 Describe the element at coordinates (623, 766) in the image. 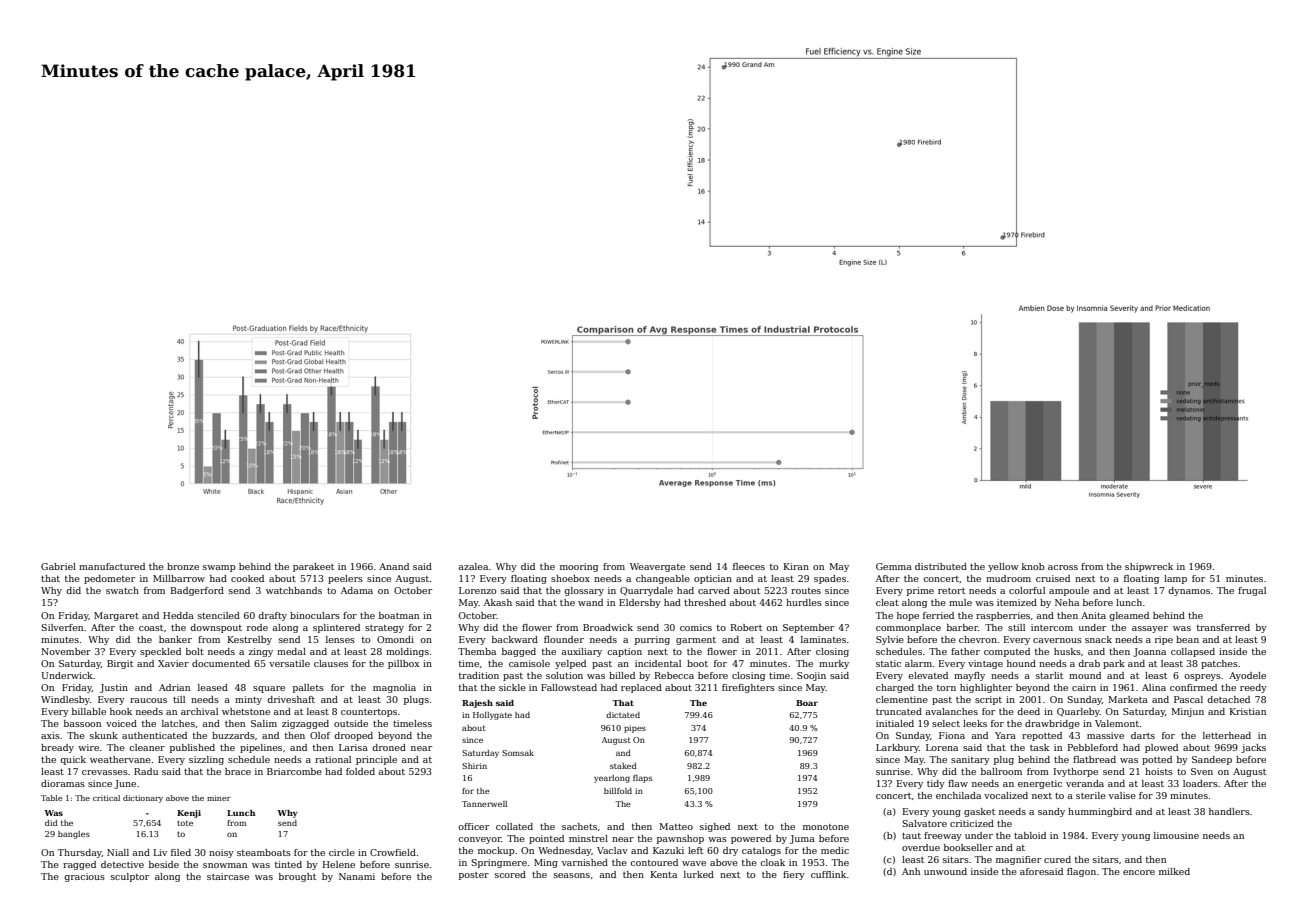

I see `staked` at that location.
